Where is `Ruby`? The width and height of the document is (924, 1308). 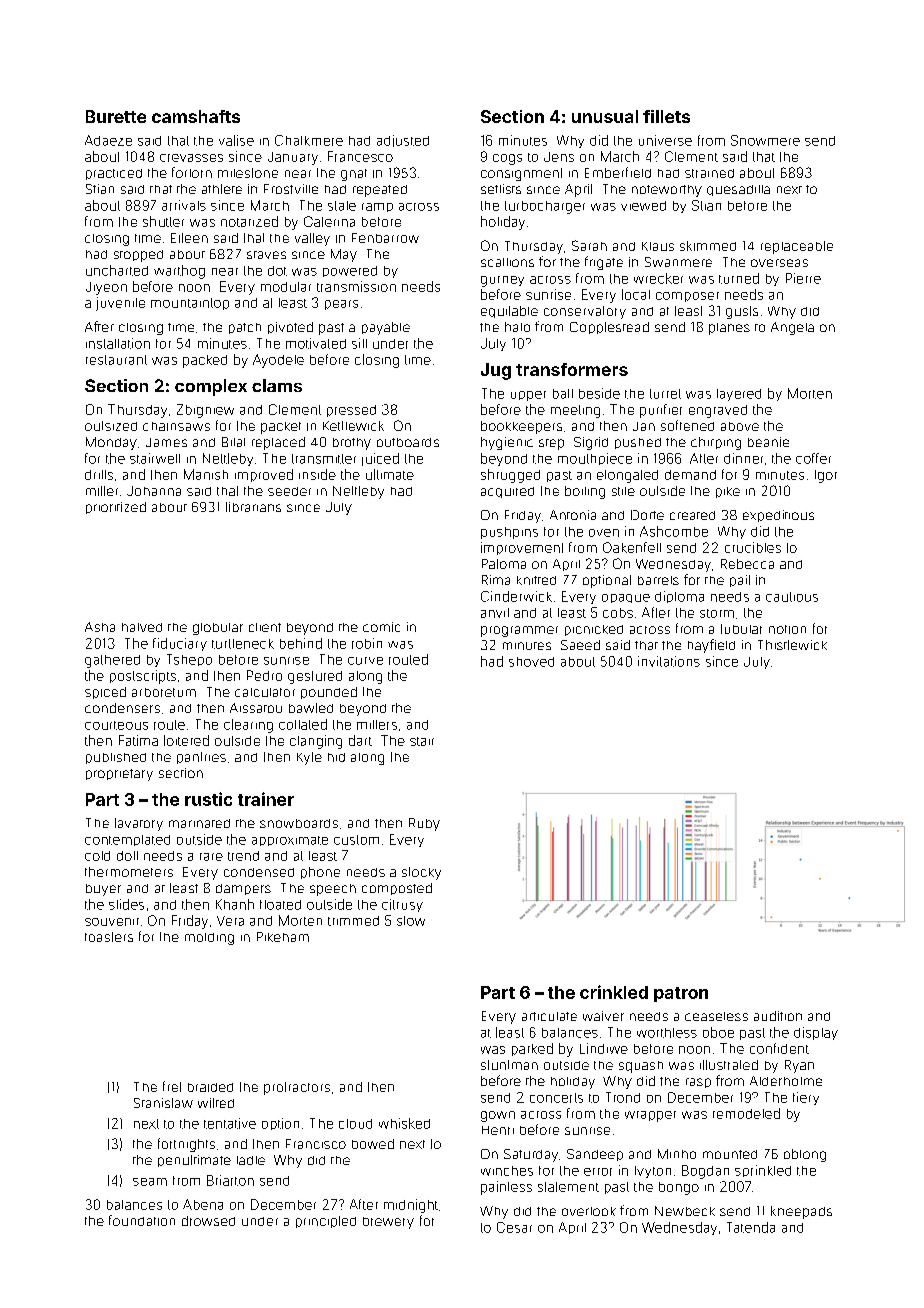
Ruby is located at coordinates (424, 824).
